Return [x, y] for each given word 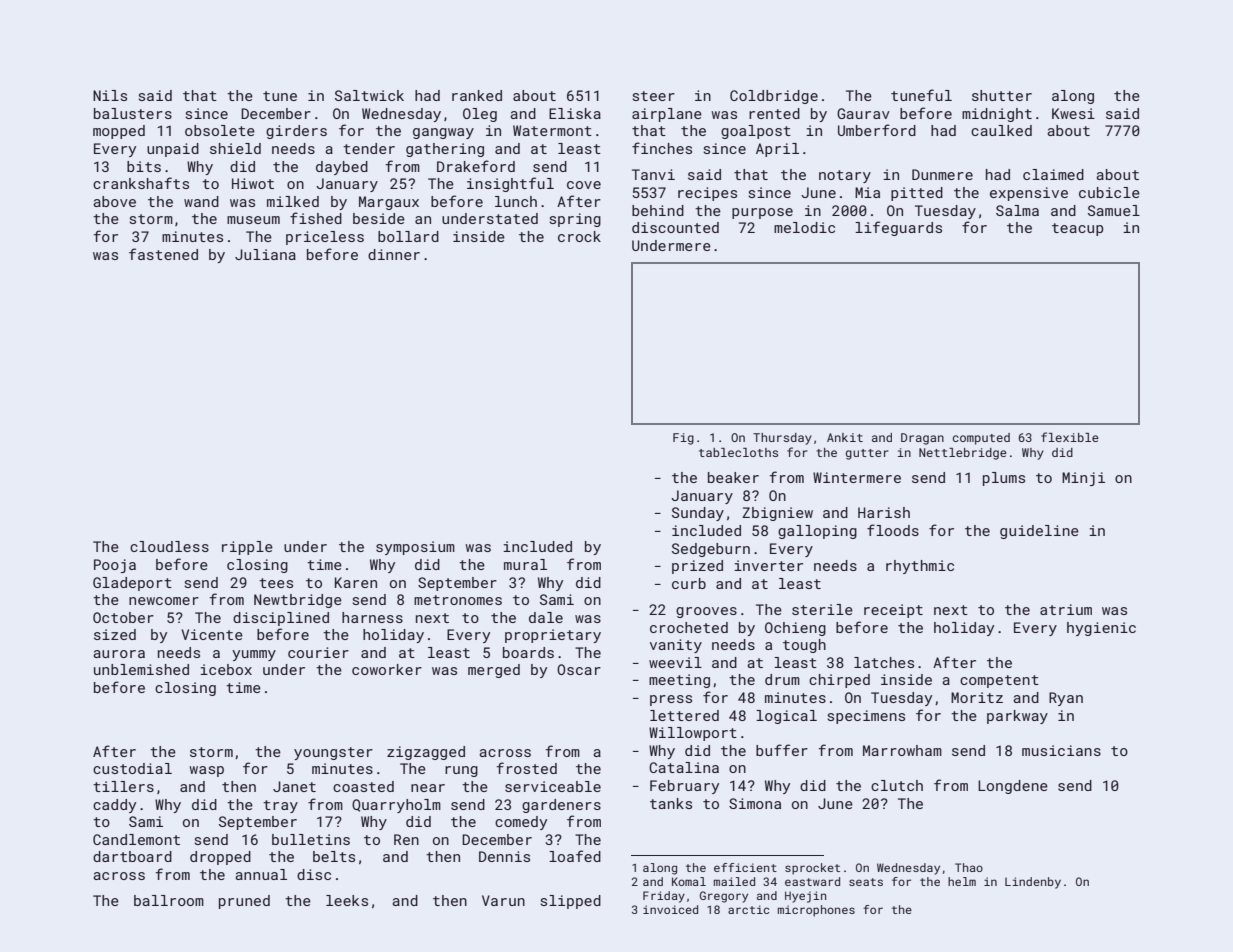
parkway [1017, 717]
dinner [394, 254]
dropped [220, 858]
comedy [521, 823]
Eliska [575, 113]
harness [372, 617]
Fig [683, 439]
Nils [110, 95]
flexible [1070, 437]
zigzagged [426, 753]
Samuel [1114, 210]
